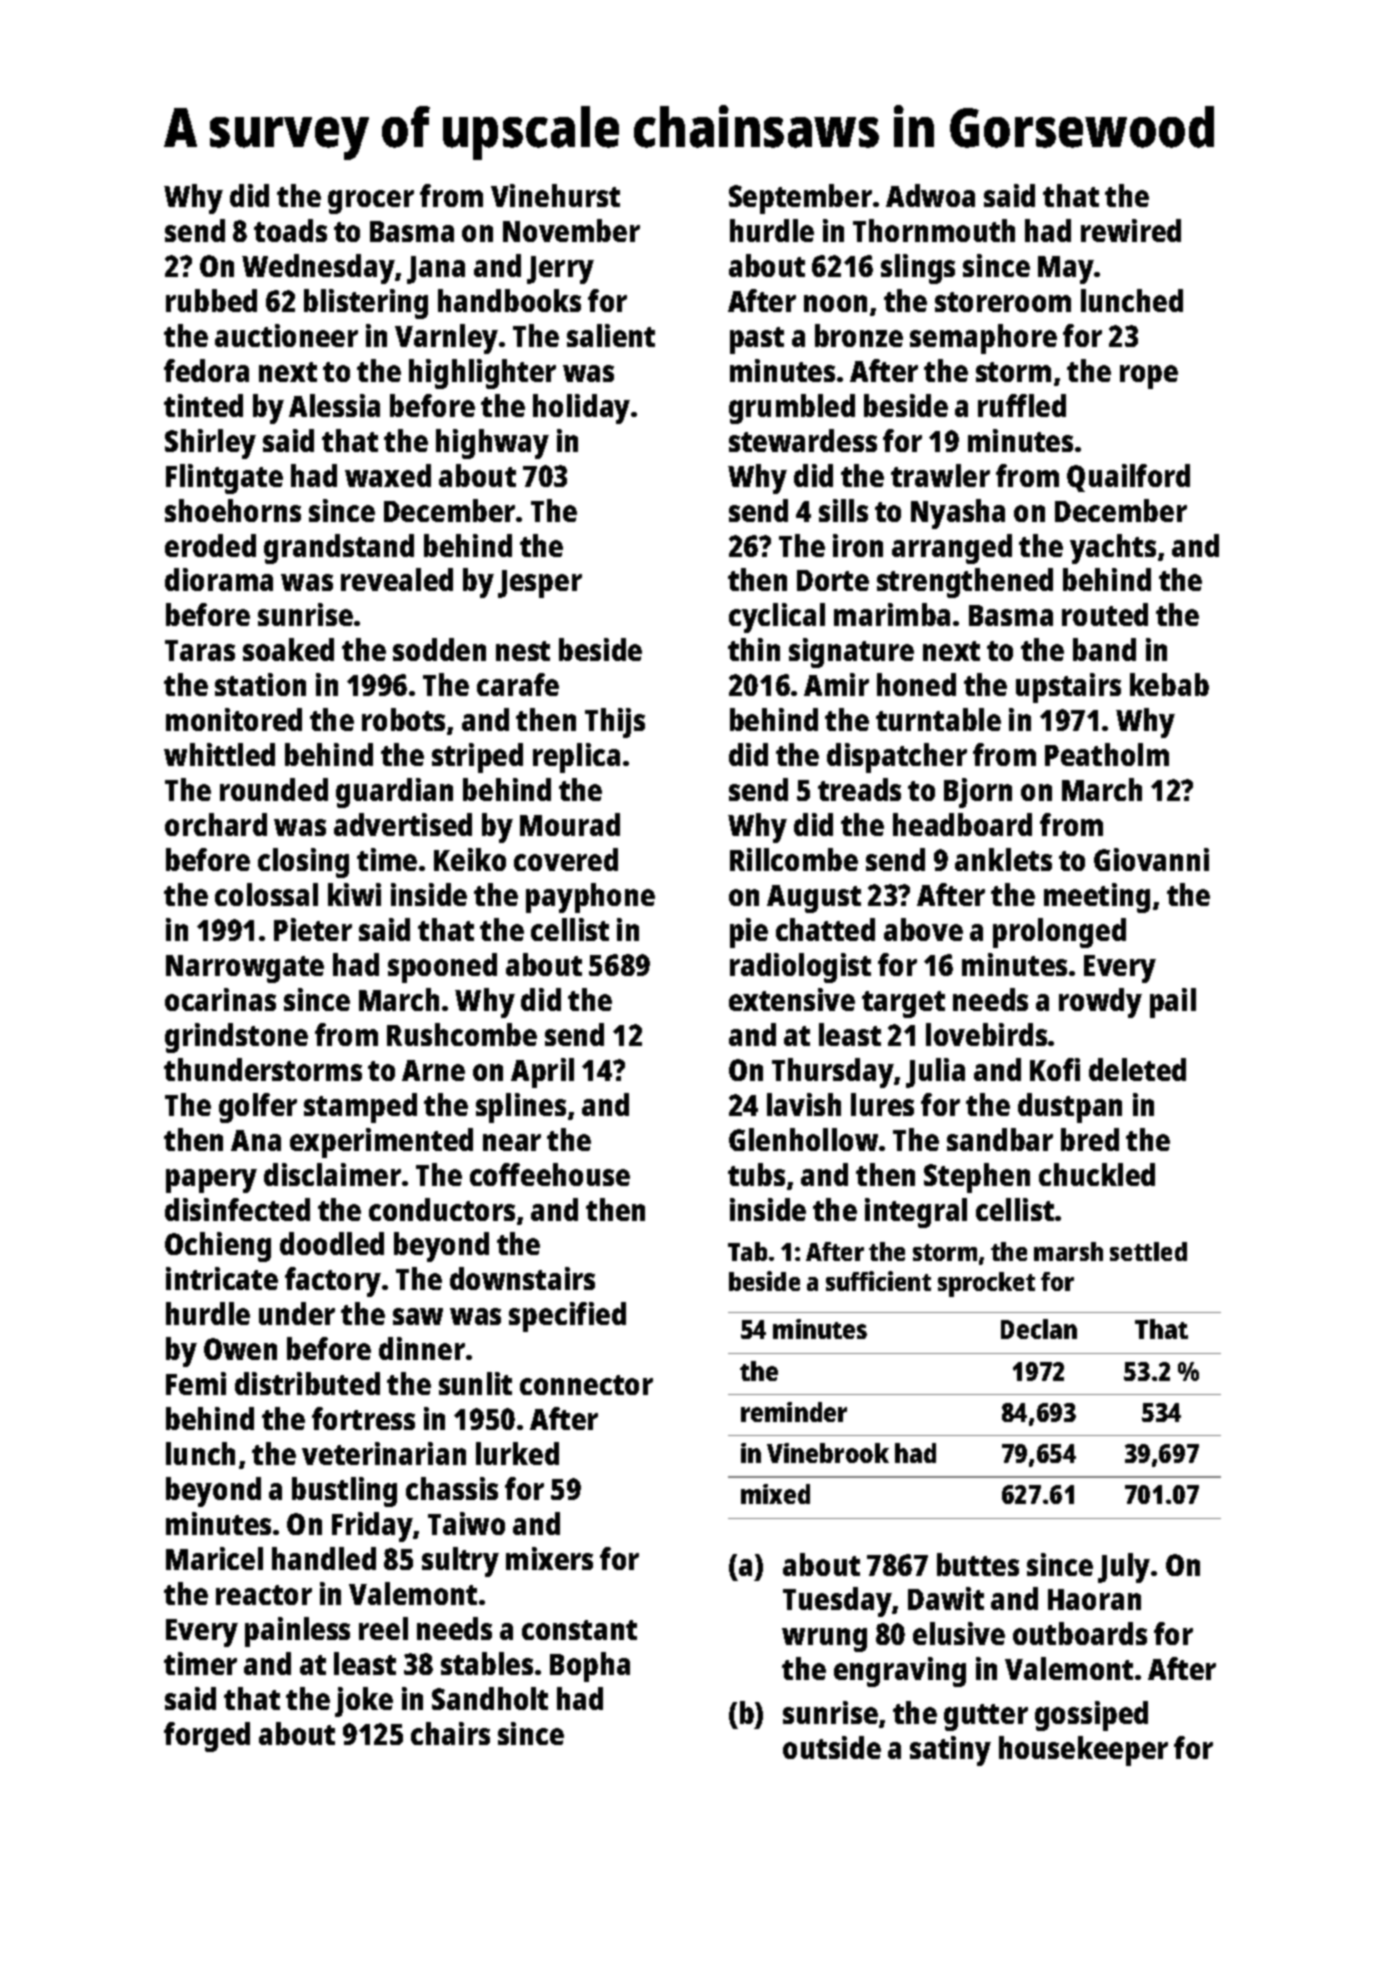 The width and height of the page is (1386, 1969). Describe the element at coordinates (207, 1737) in the page. I see `forged` at that location.
